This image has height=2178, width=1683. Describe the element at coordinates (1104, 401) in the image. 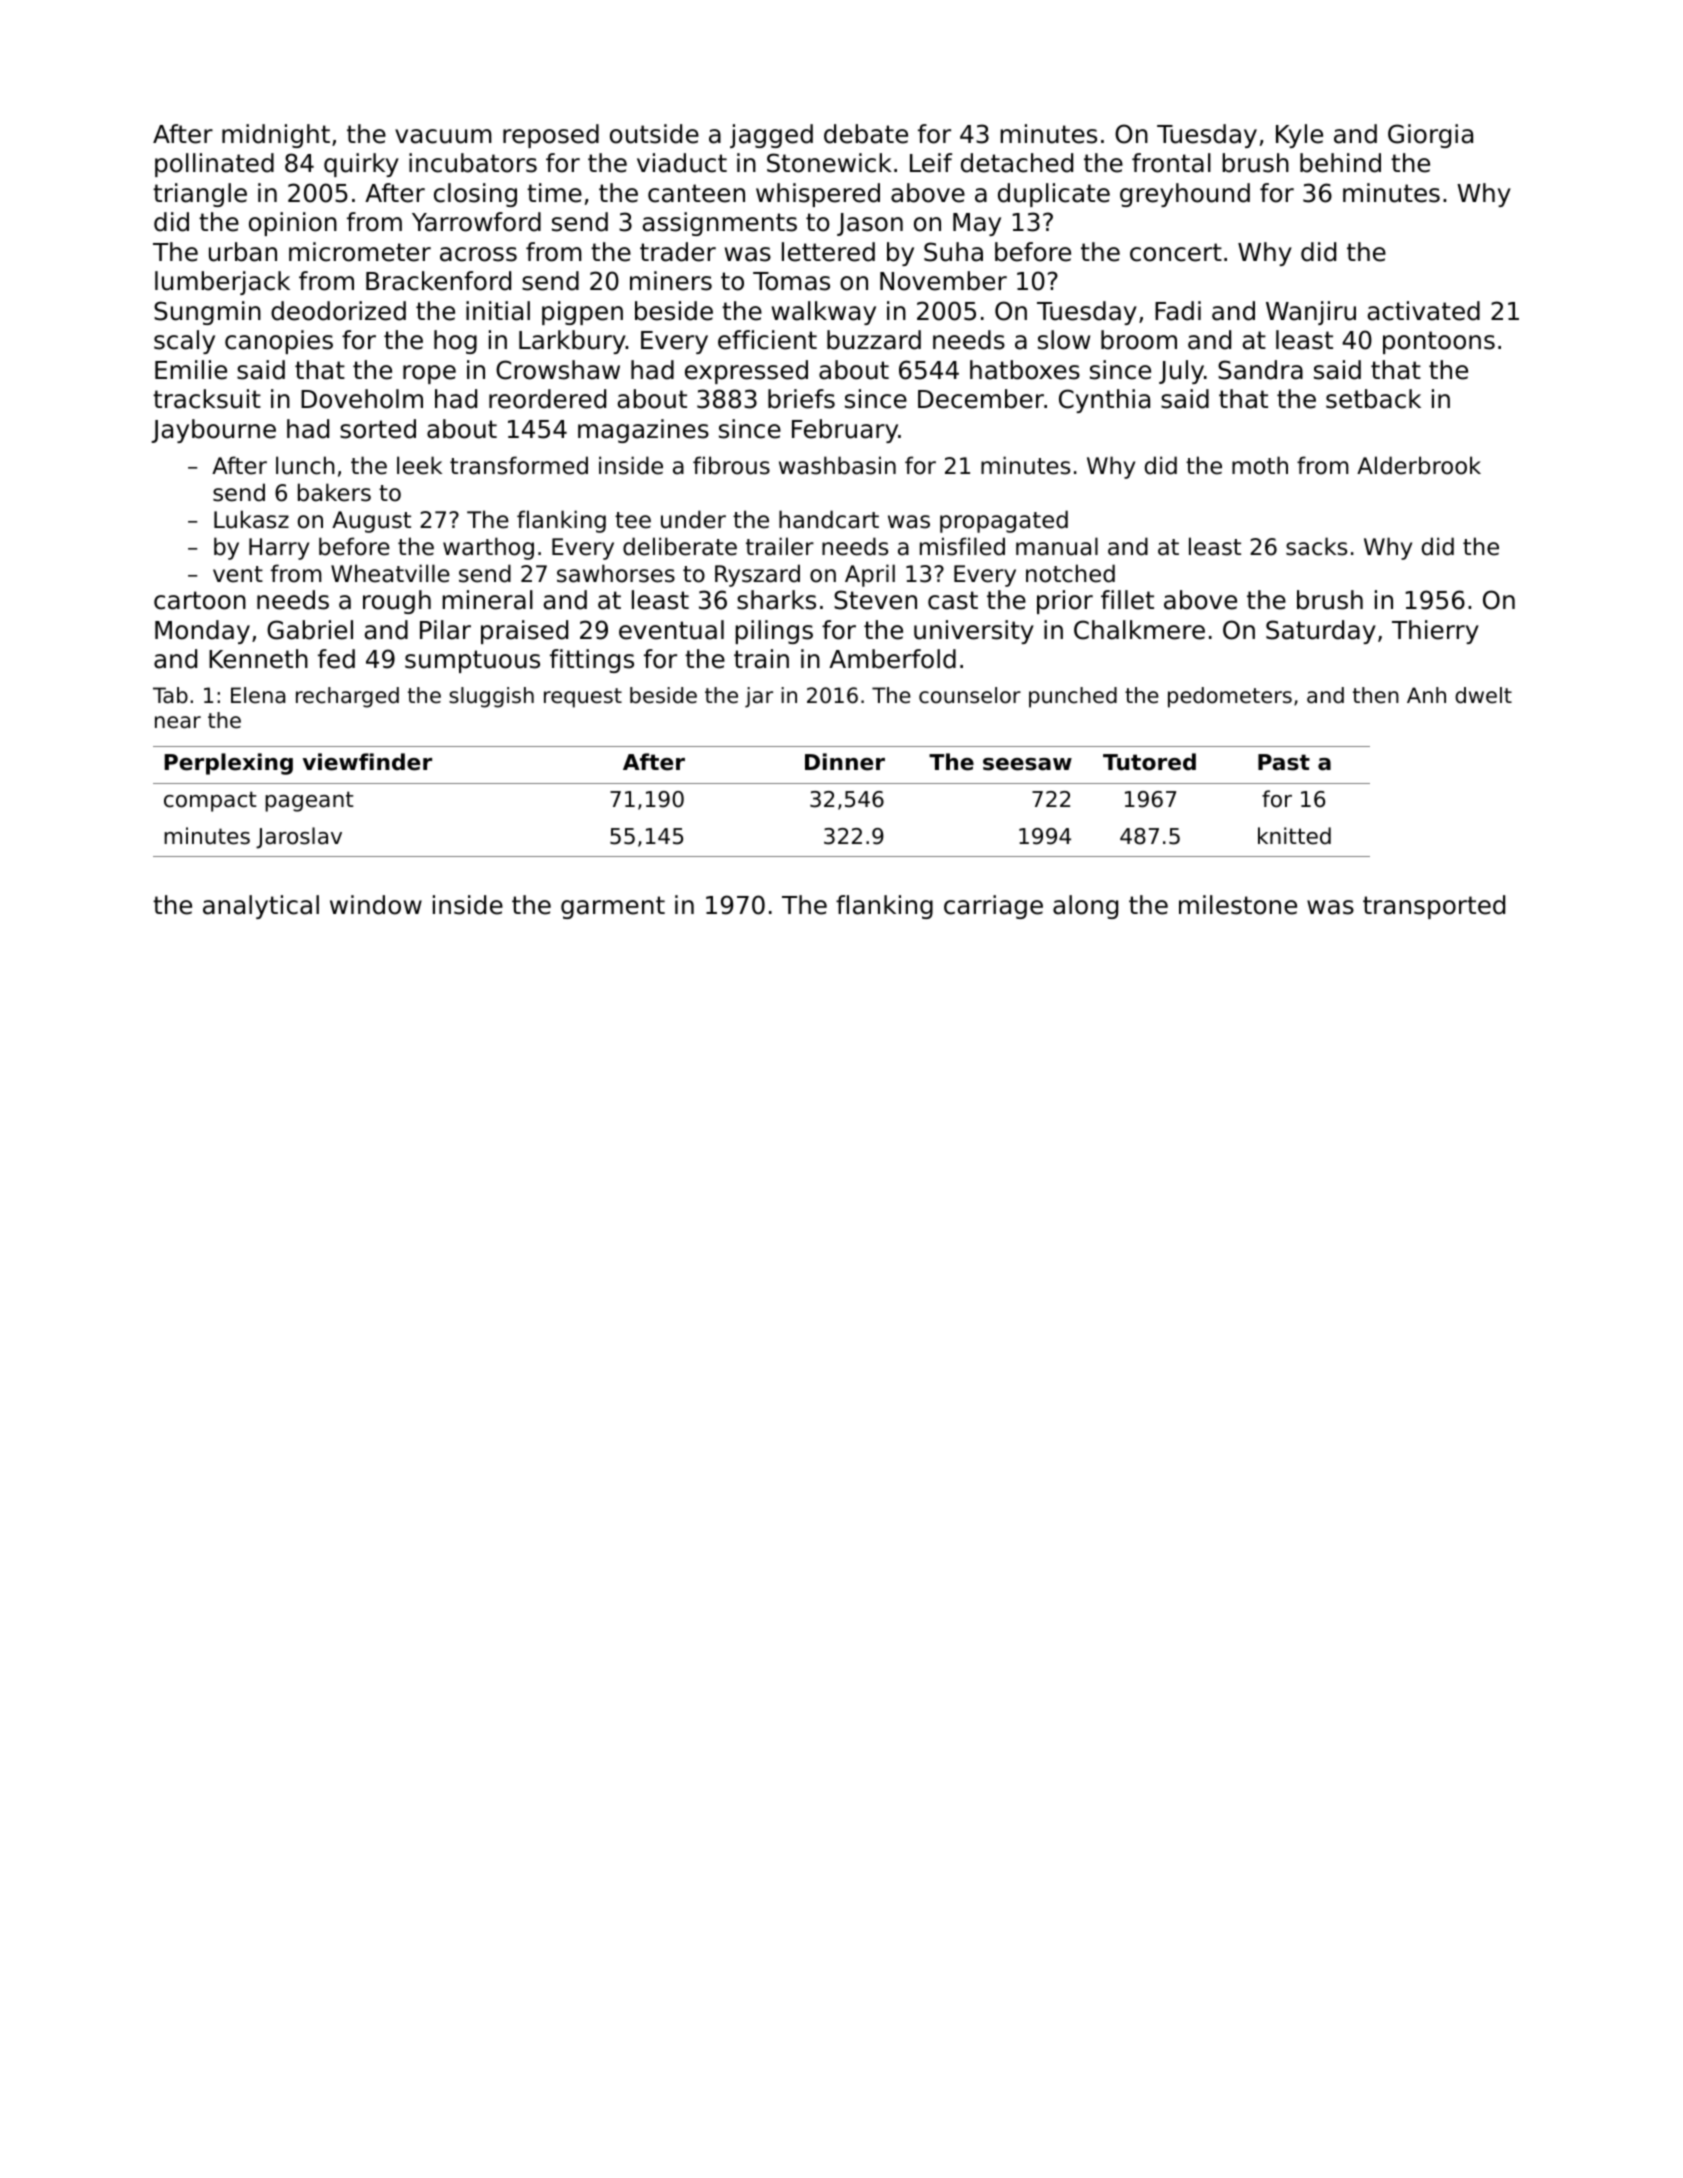

I see `Cynthia` at that location.
